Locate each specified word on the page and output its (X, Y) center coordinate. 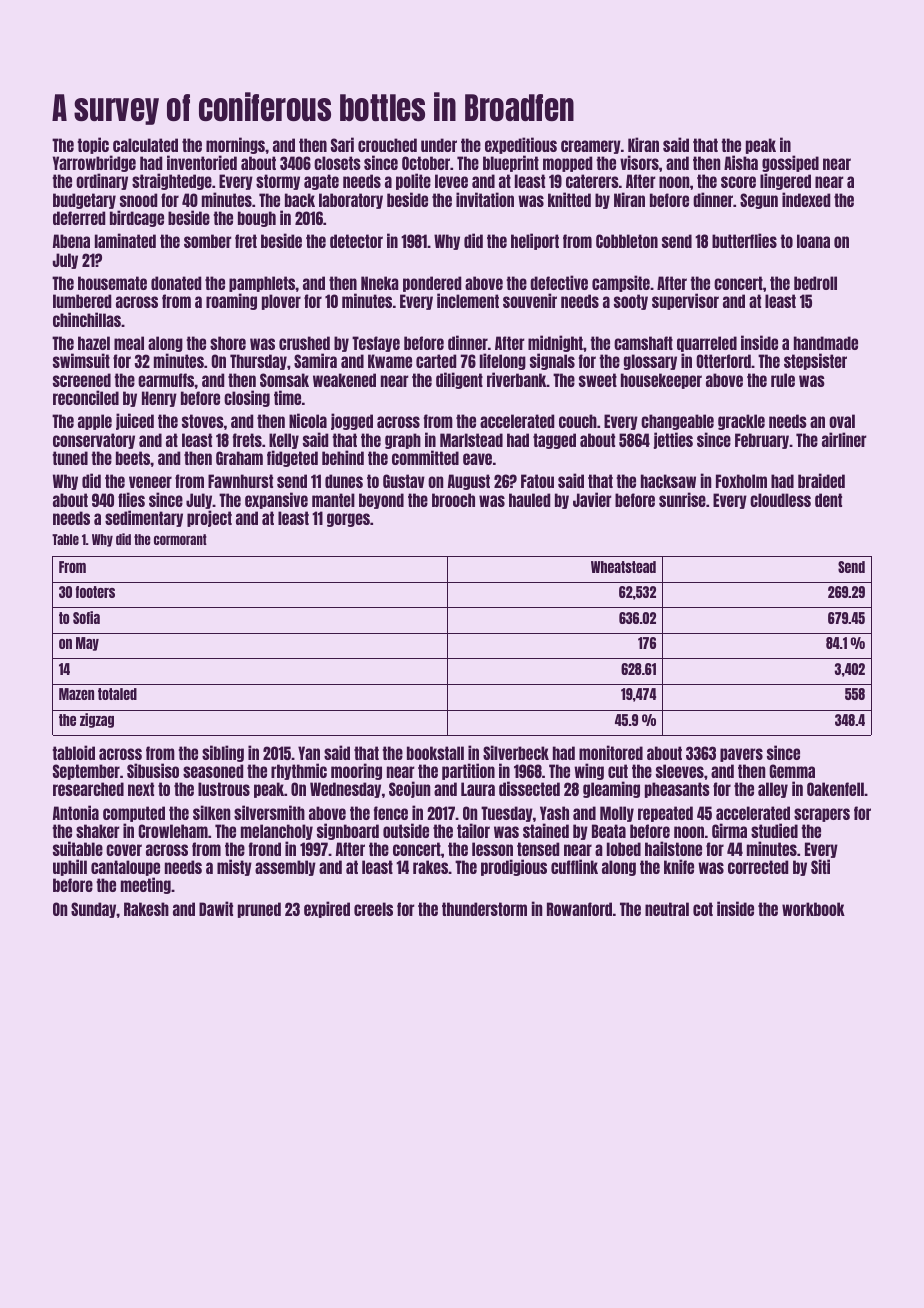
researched (88, 789)
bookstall (435, 753)
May (87, 644)
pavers (741, 755)
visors (639, 162)
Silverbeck (516, 752)
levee (451, 181)
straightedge (172, 181)
